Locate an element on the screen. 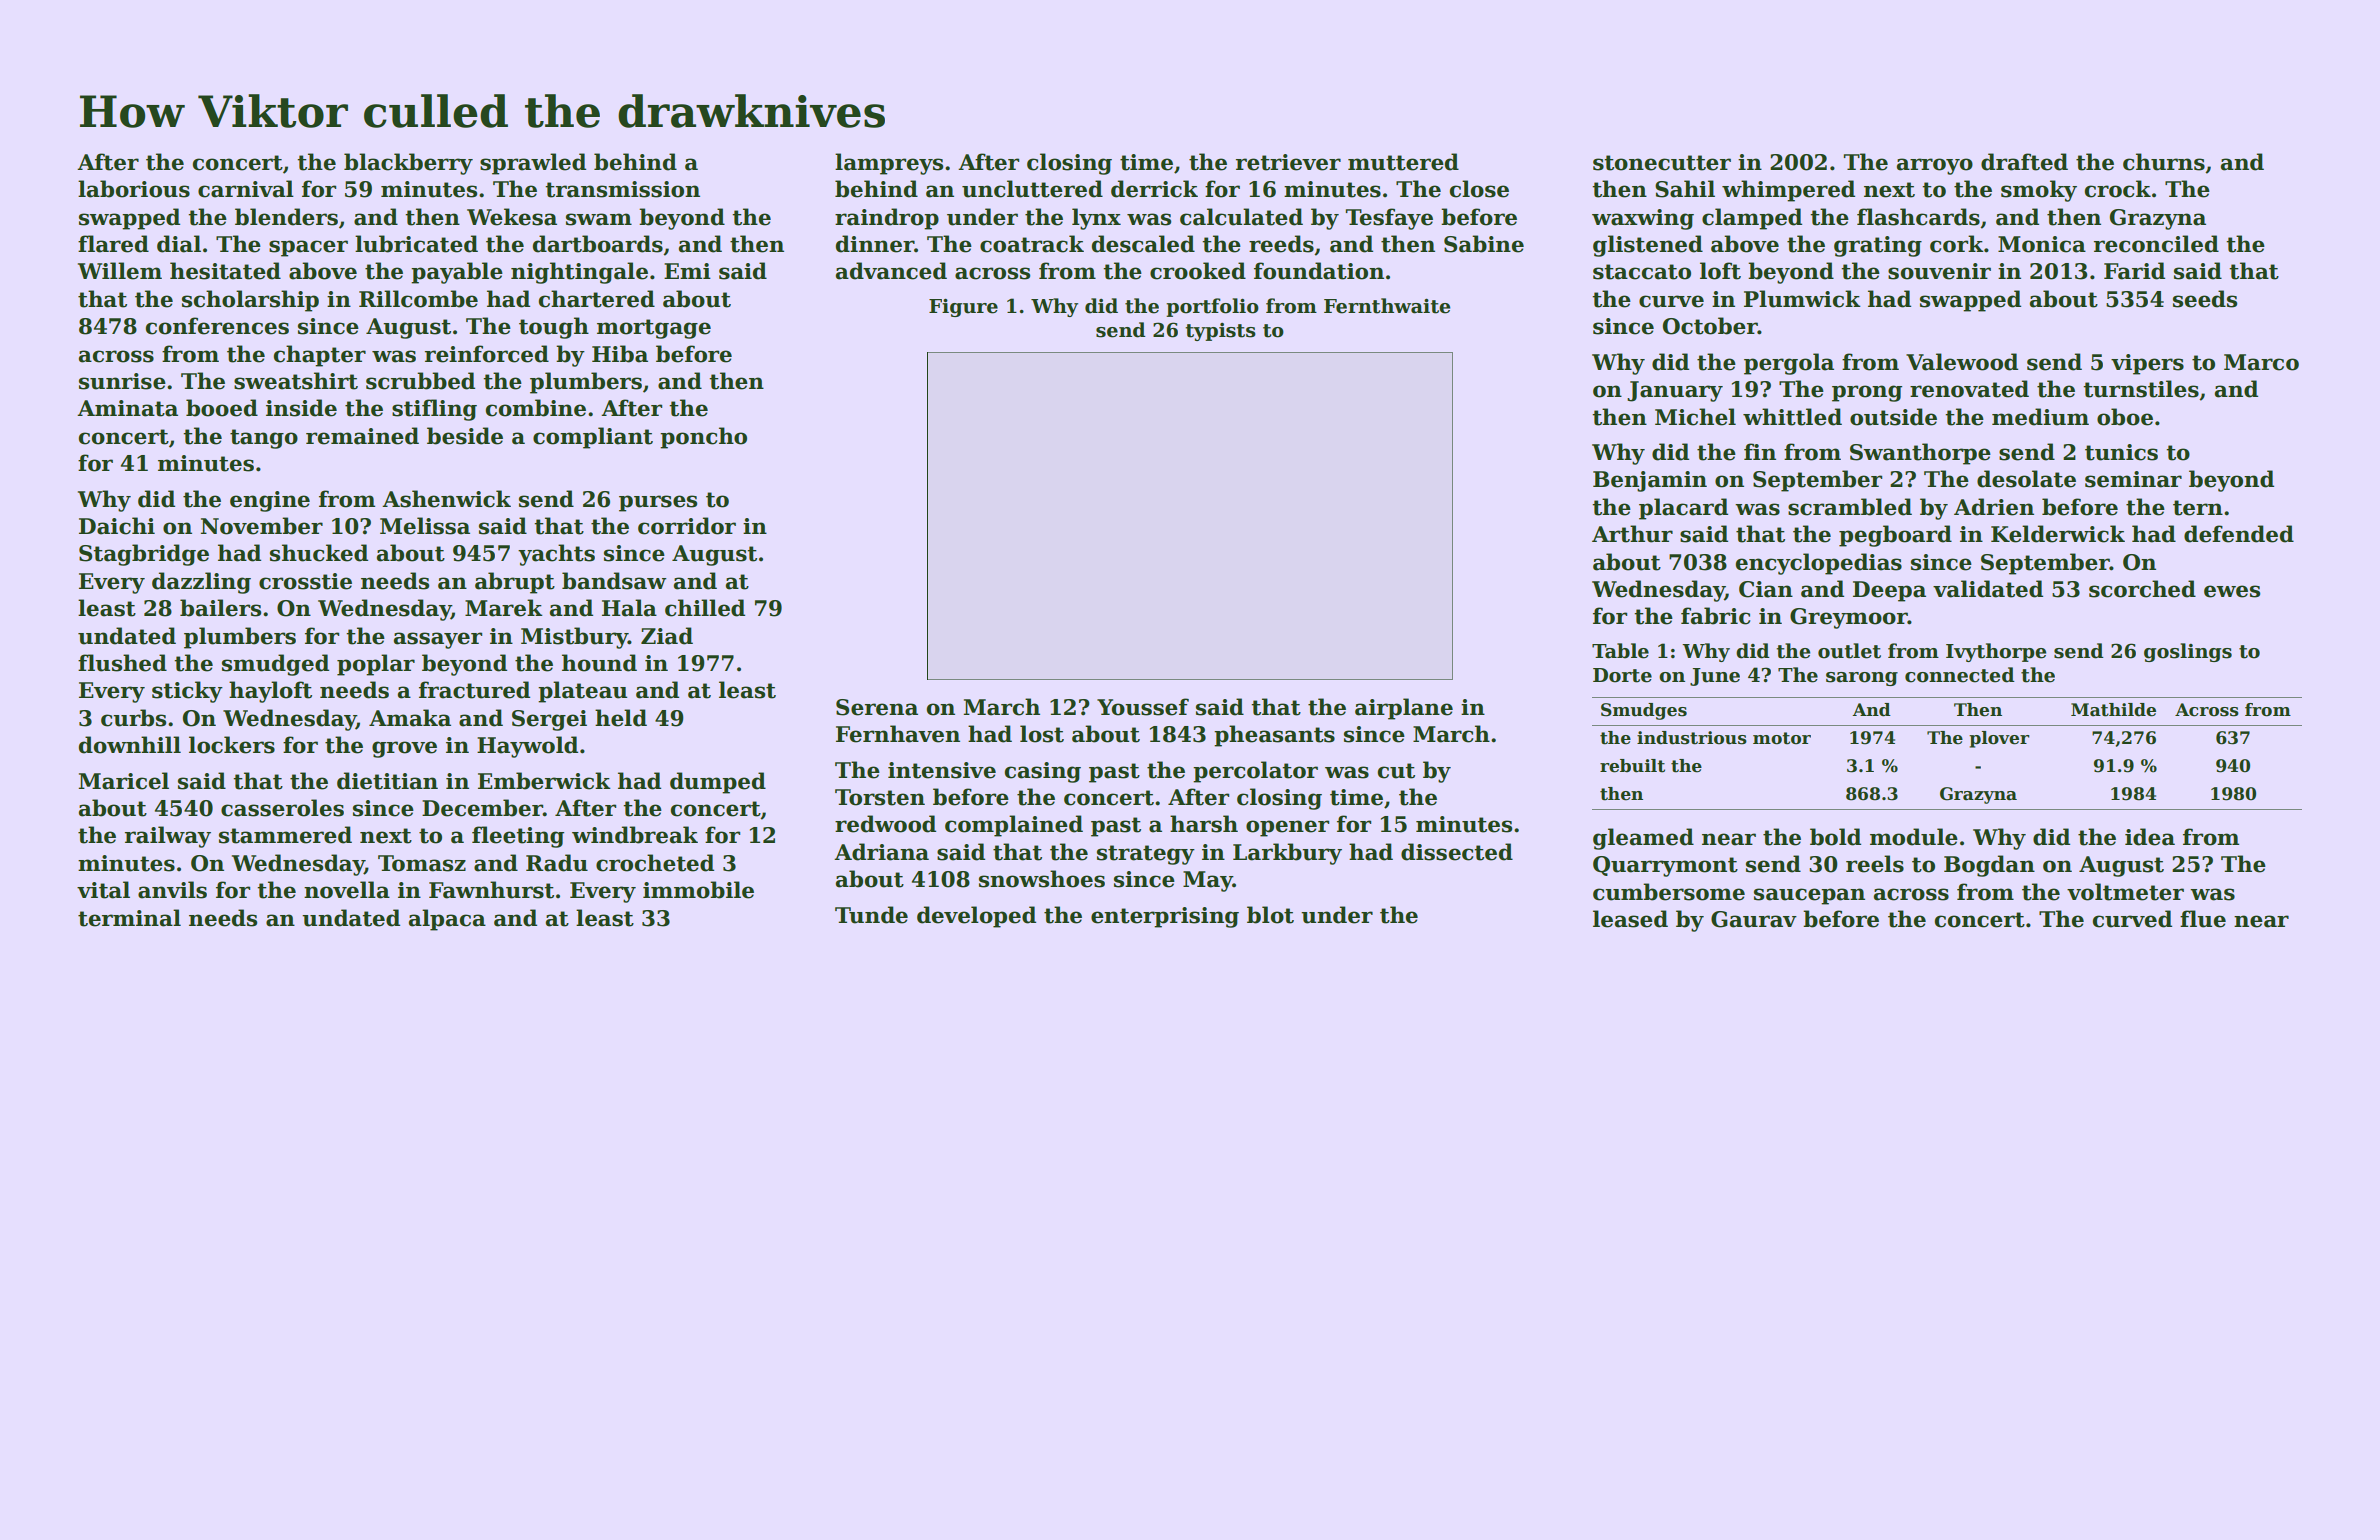 This screenshot has height=1540, width=2380. Amaka is located at coordinates (410, 718).
